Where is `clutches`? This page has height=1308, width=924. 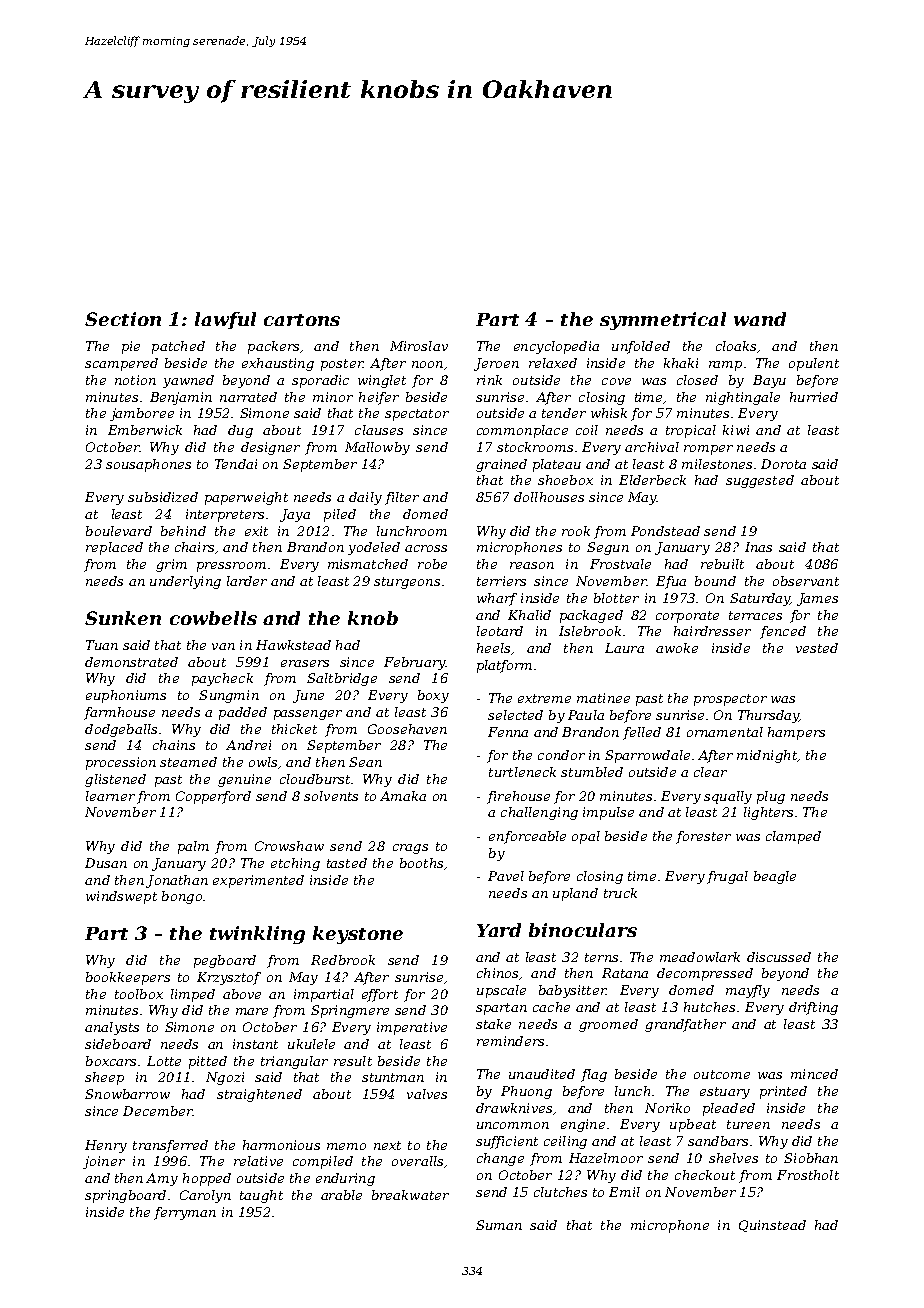
clutches is located at coordinates (560, 1192).
